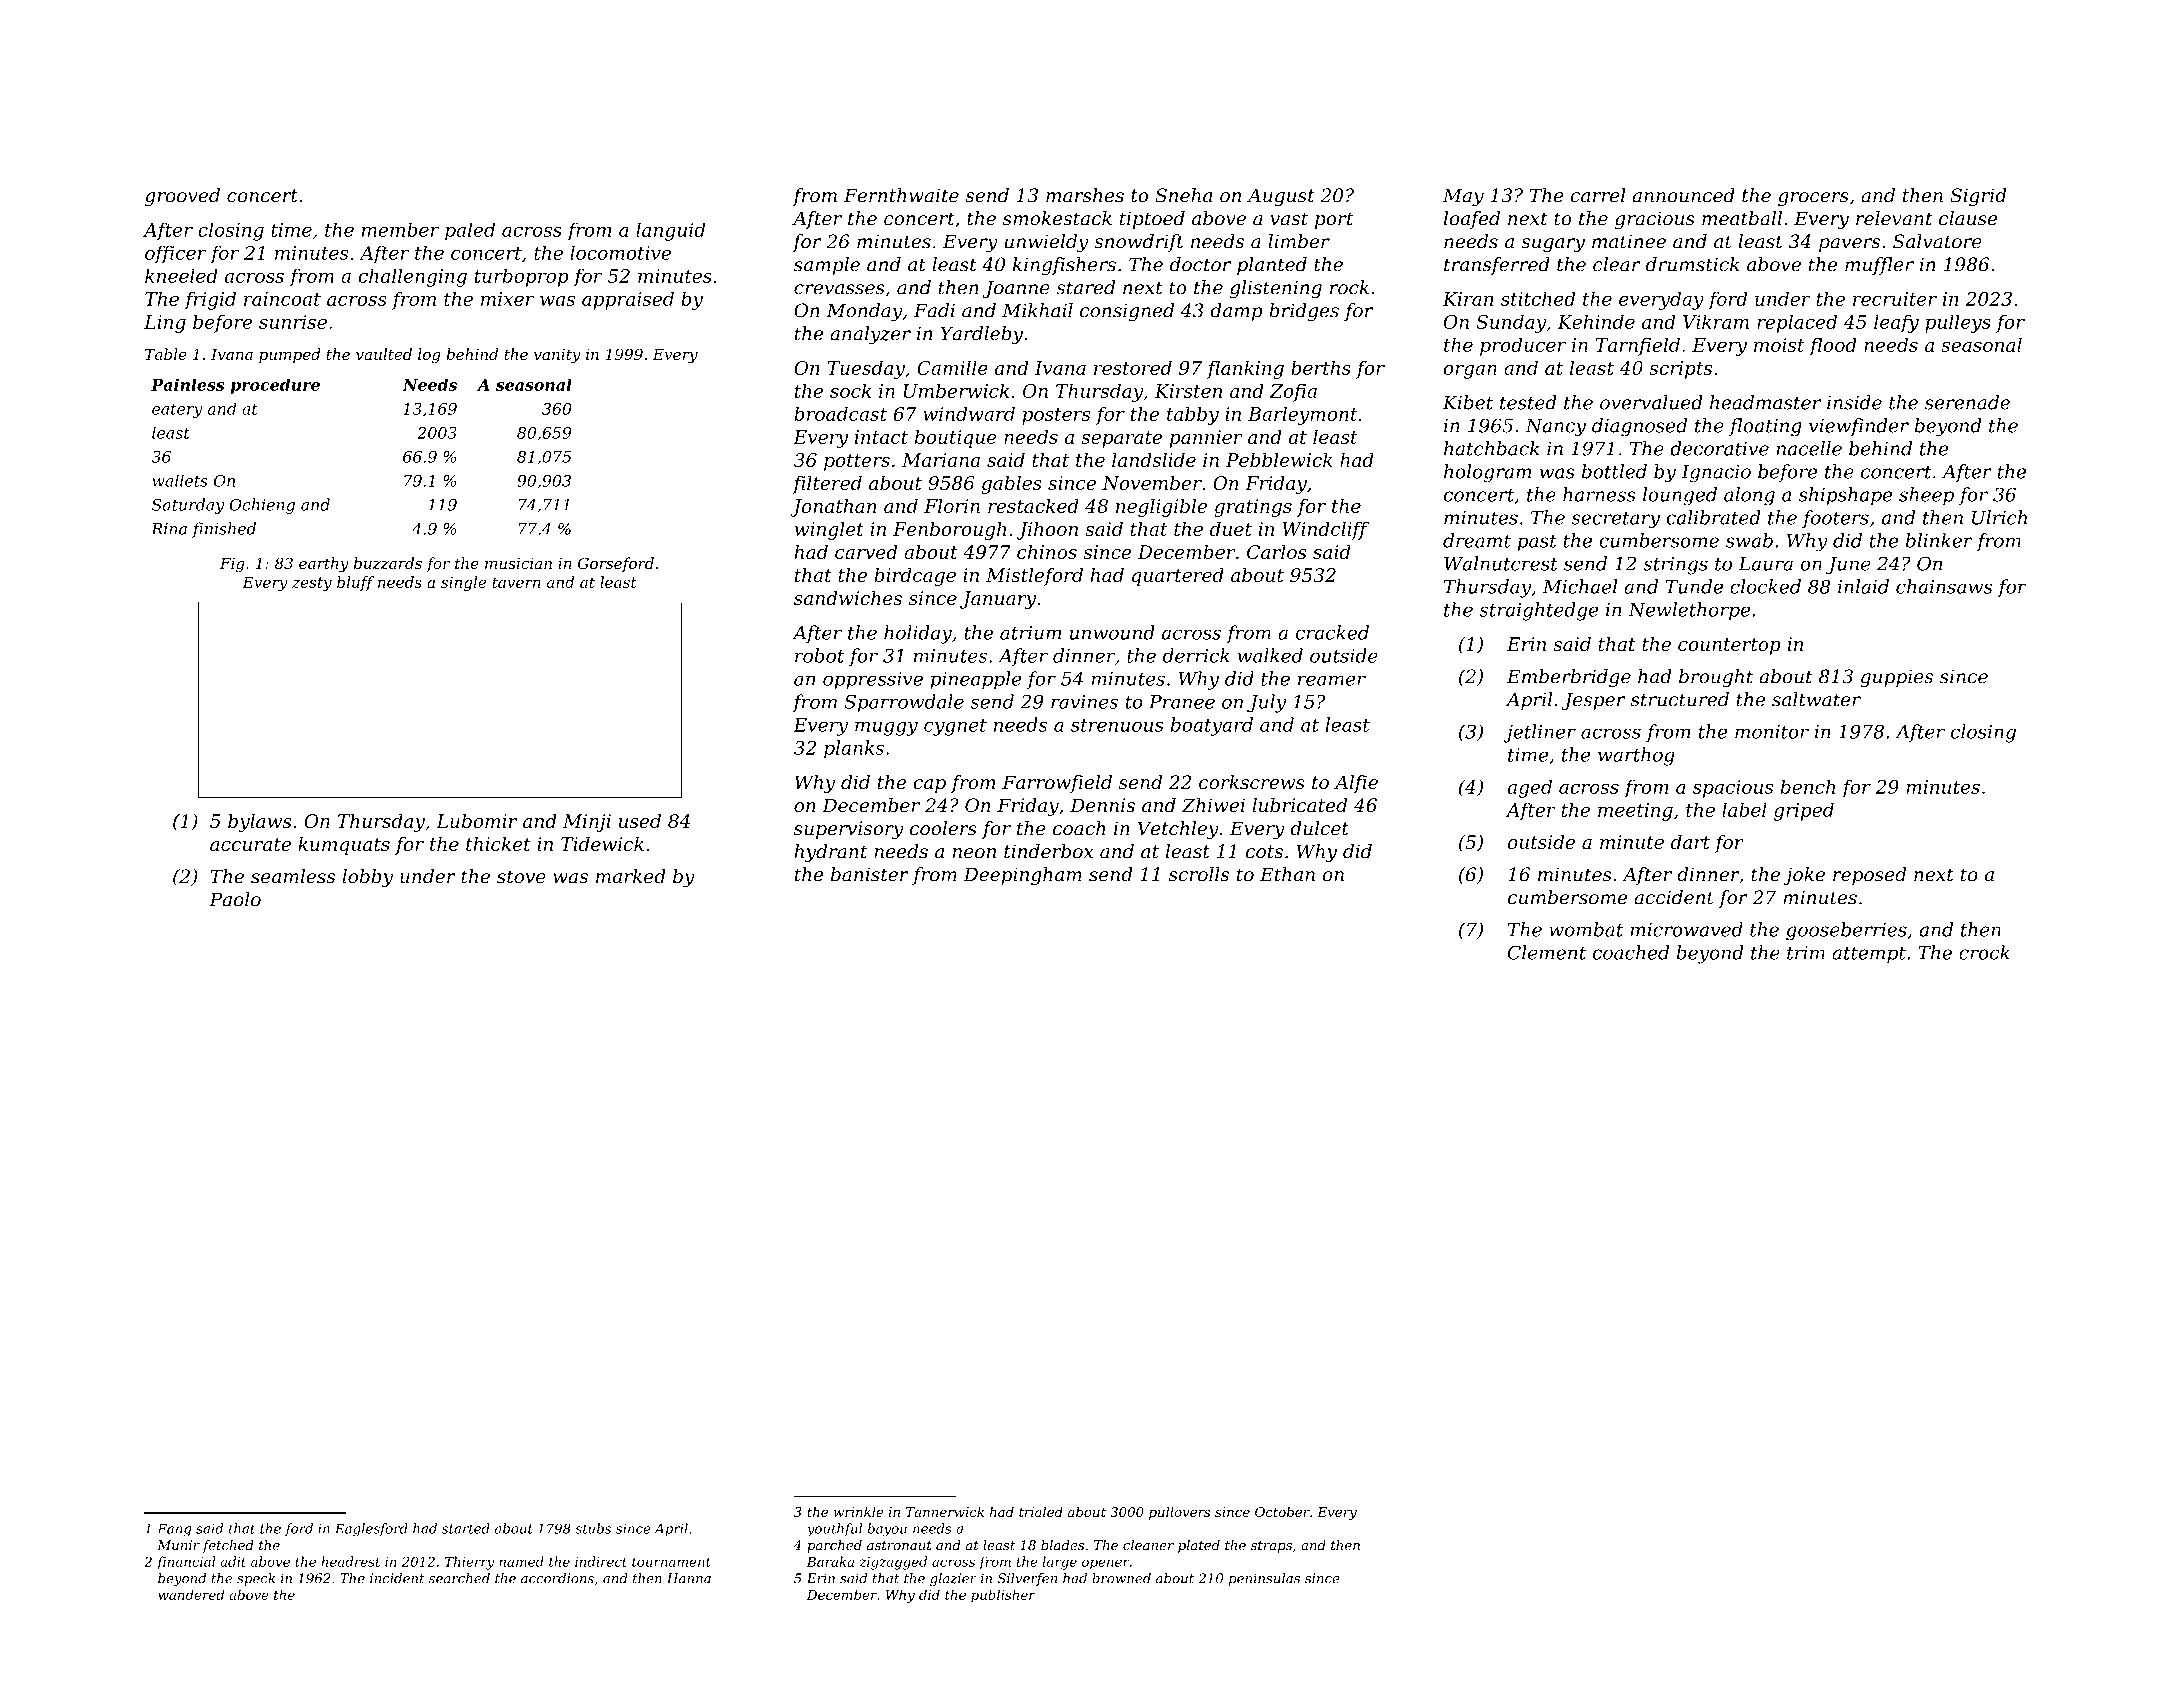  I want to click on griped, so click(1804, 811).
